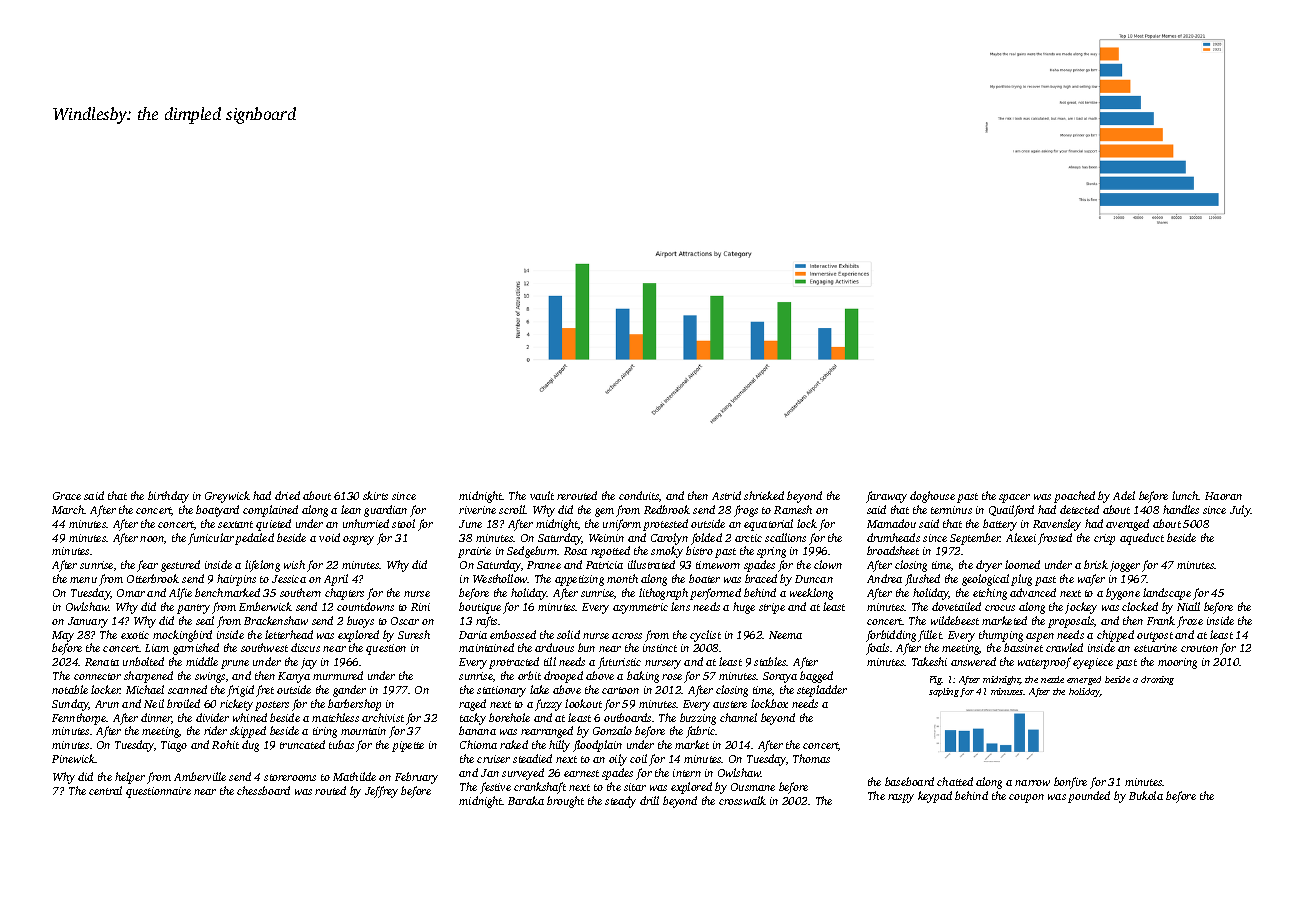 Image resolution: width=1308 pixels, height=924 pixels. What do you see at coordinates (780, 677) in the document?
I see `Soraya` at bounding box center [780, 677].
